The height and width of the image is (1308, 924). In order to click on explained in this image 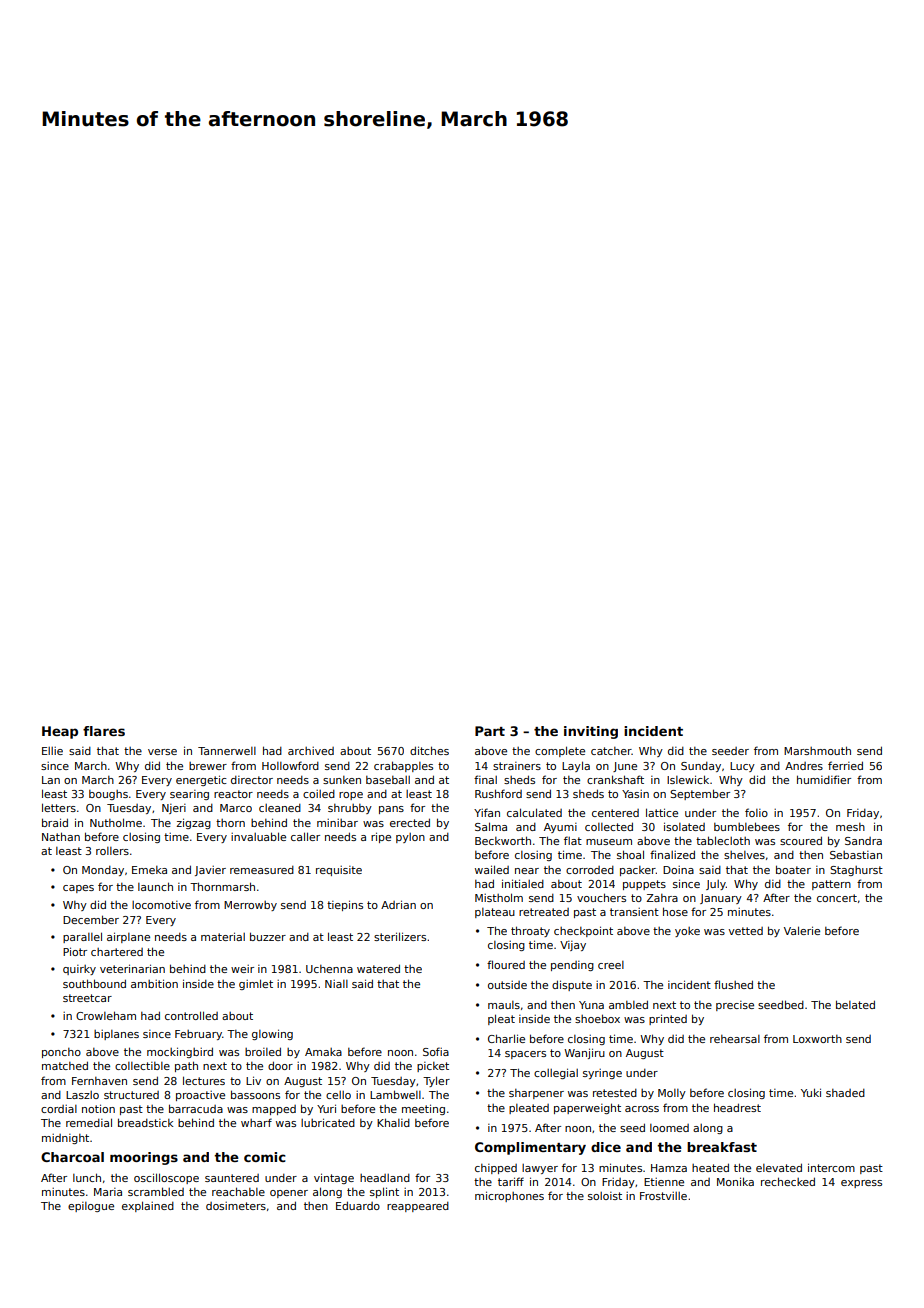, I will do `click(148, 1206)`.
